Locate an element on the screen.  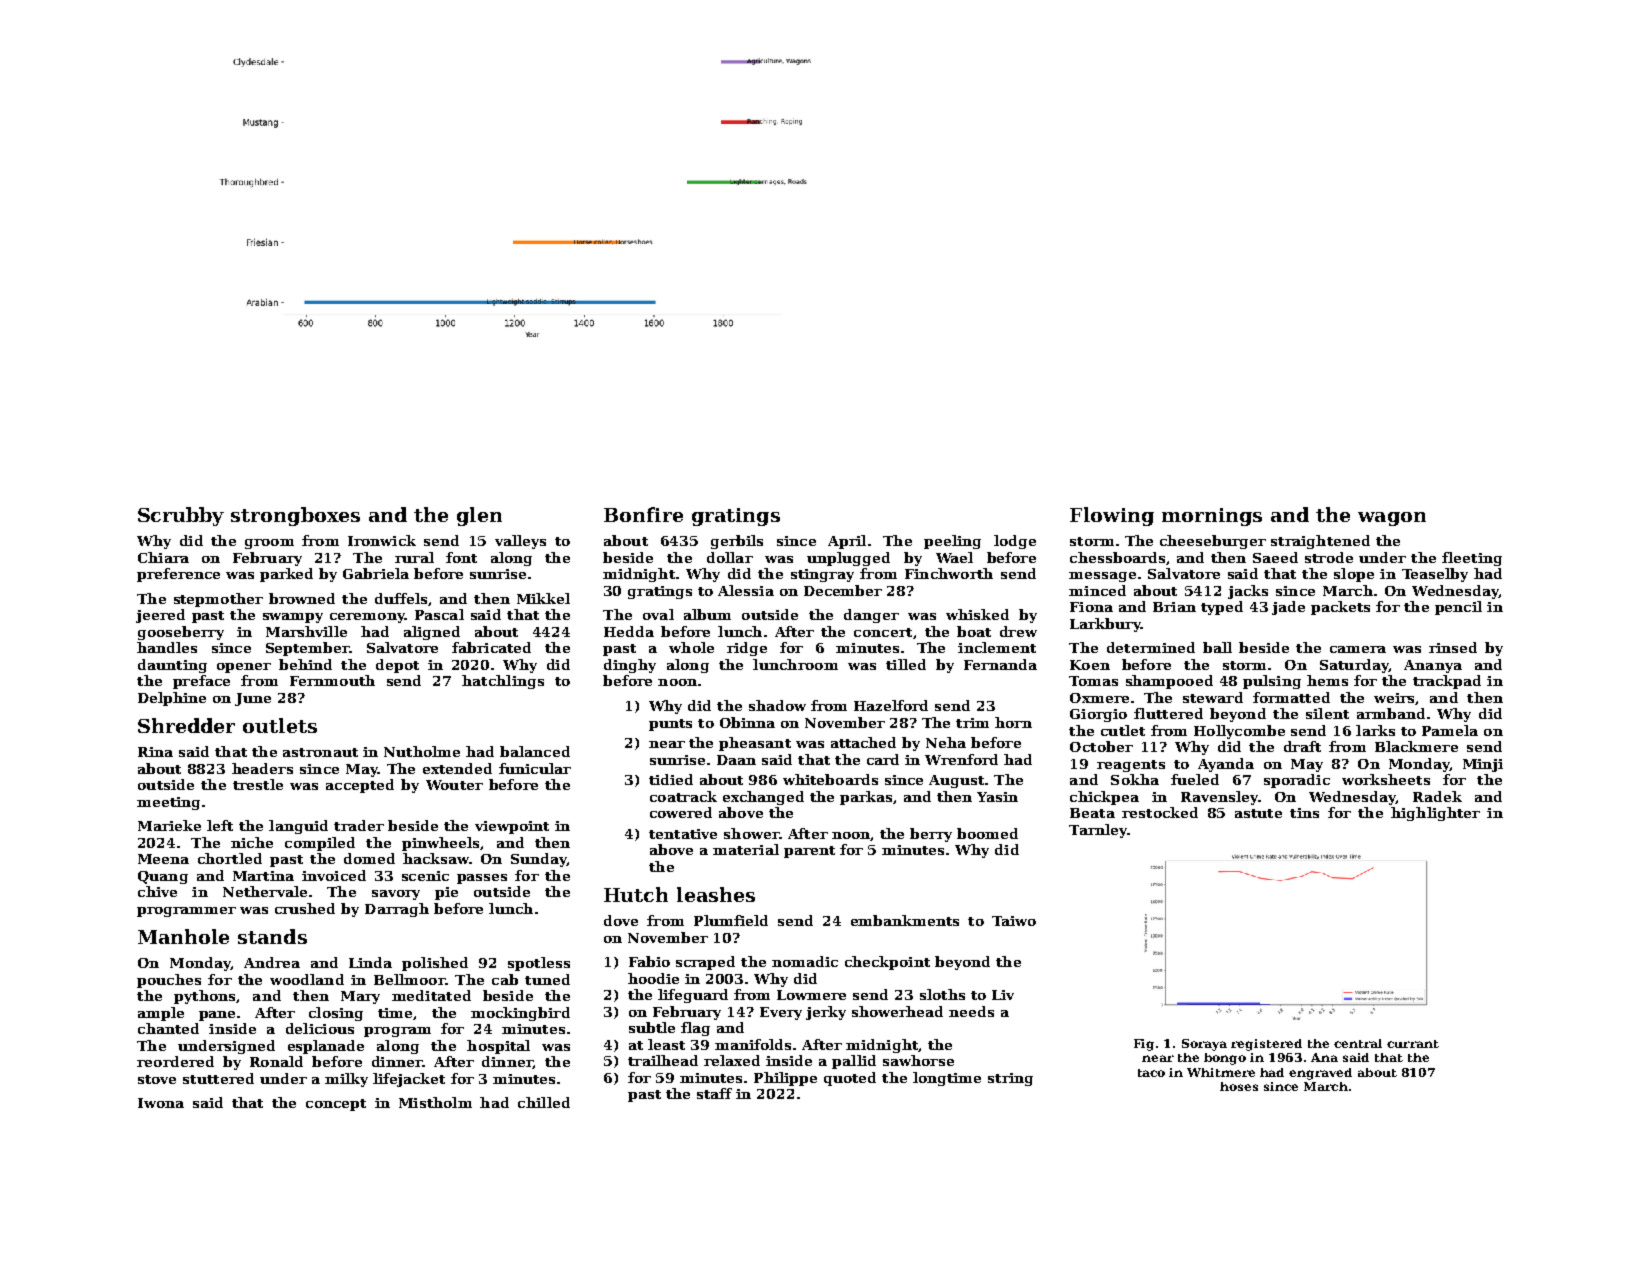
horn is located at coordinates (1013, 722).
